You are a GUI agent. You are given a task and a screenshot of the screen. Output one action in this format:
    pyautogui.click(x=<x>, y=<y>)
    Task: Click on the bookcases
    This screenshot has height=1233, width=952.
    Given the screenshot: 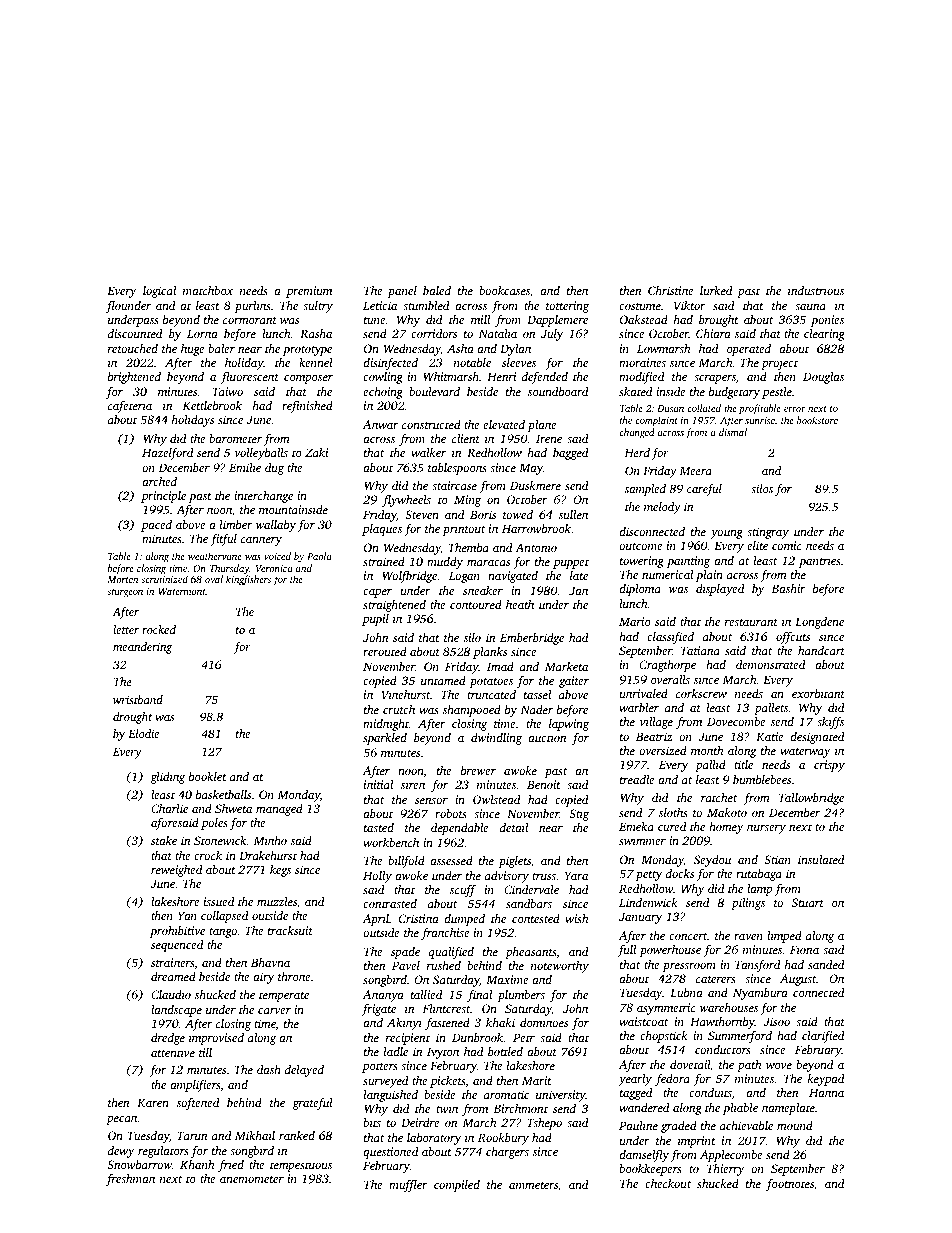 What is the action you would take?
    pyautogui.click(x=504, y=290)
